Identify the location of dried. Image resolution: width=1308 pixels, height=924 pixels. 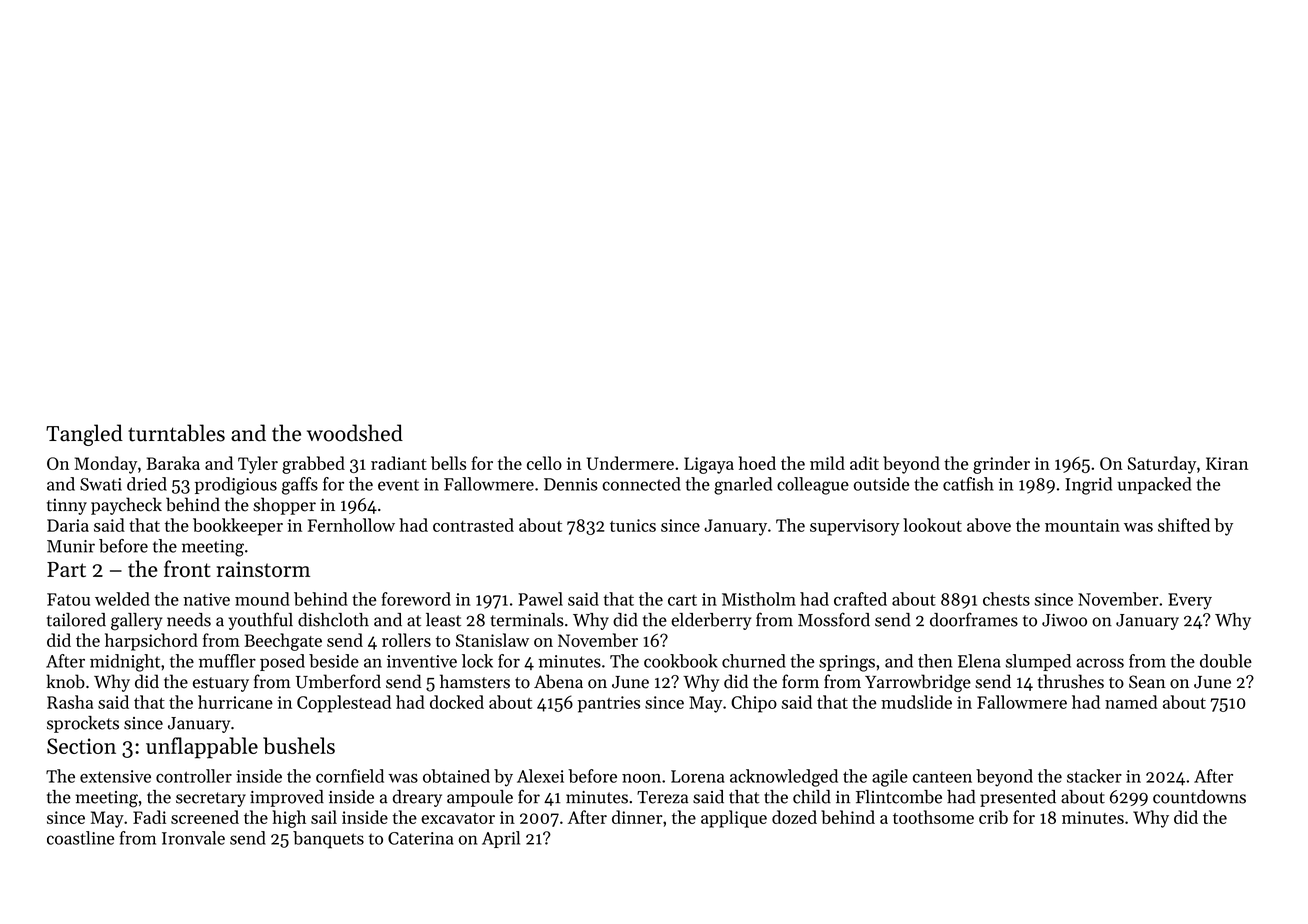
(147, 484).
